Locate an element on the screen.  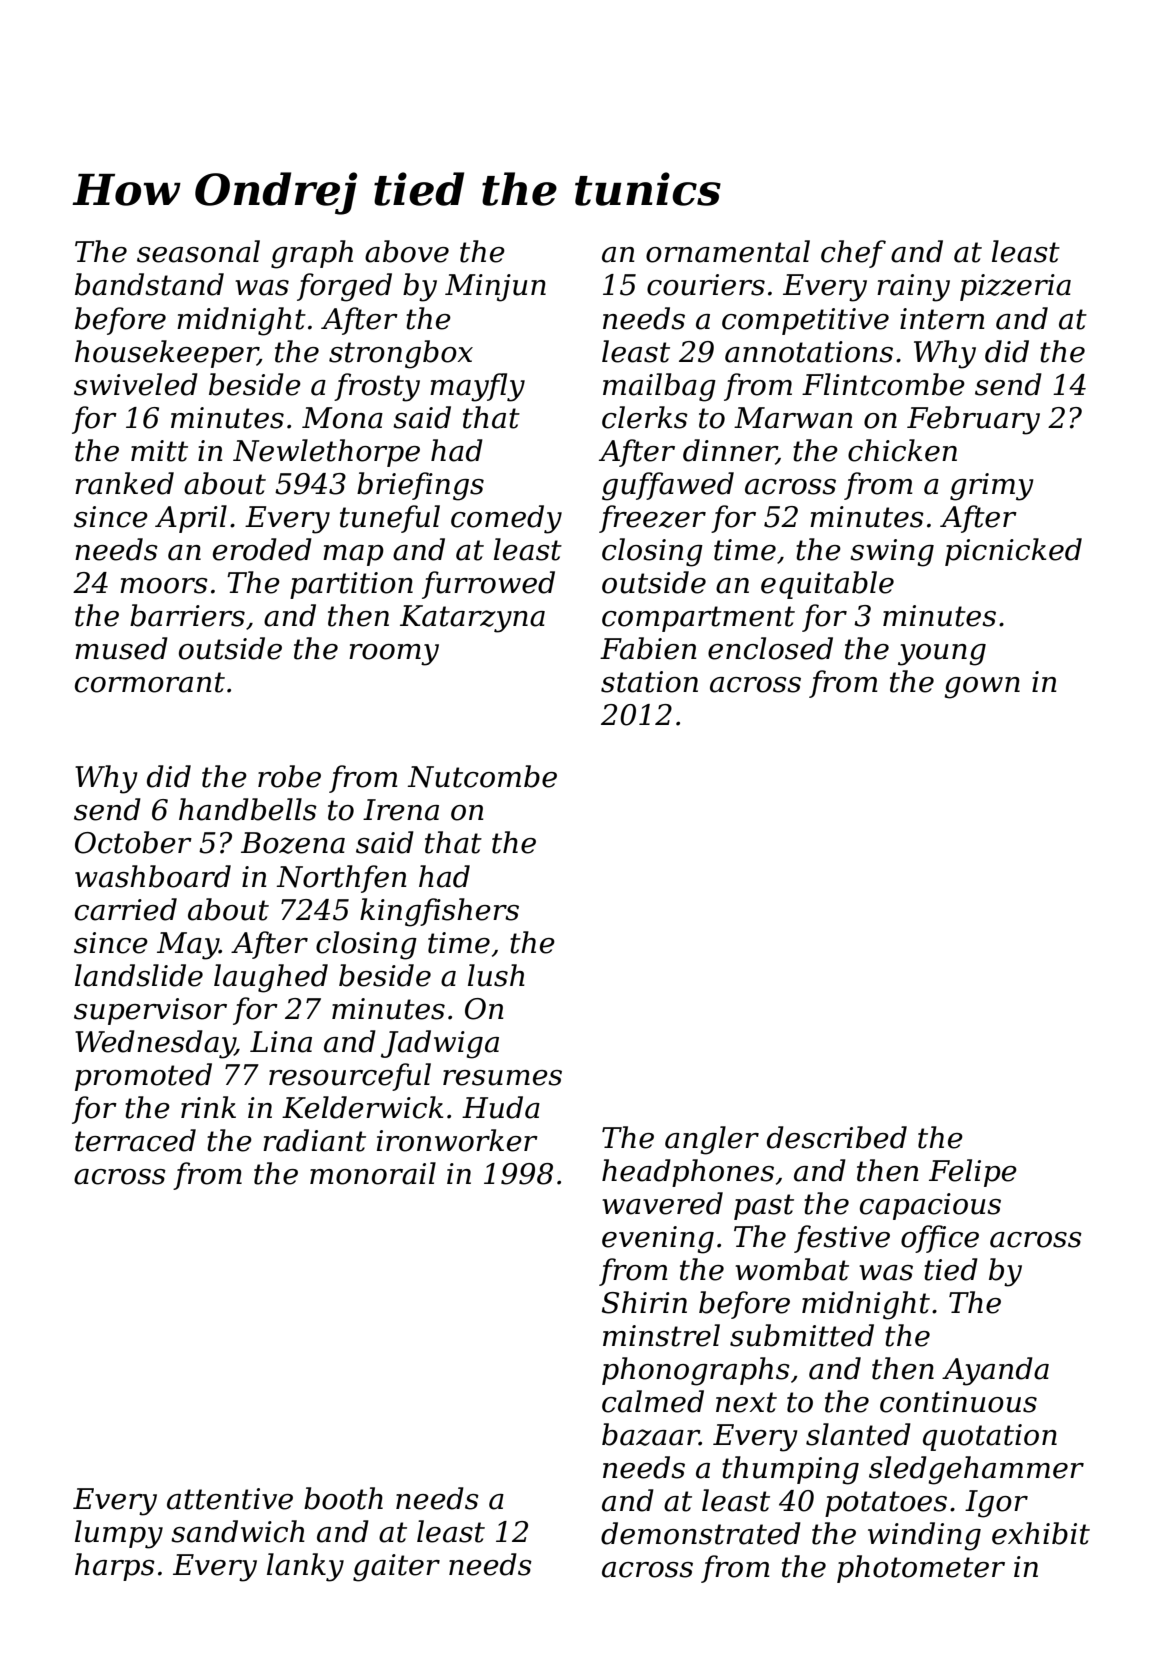
bandstand is located at coordinates (149, 284).
